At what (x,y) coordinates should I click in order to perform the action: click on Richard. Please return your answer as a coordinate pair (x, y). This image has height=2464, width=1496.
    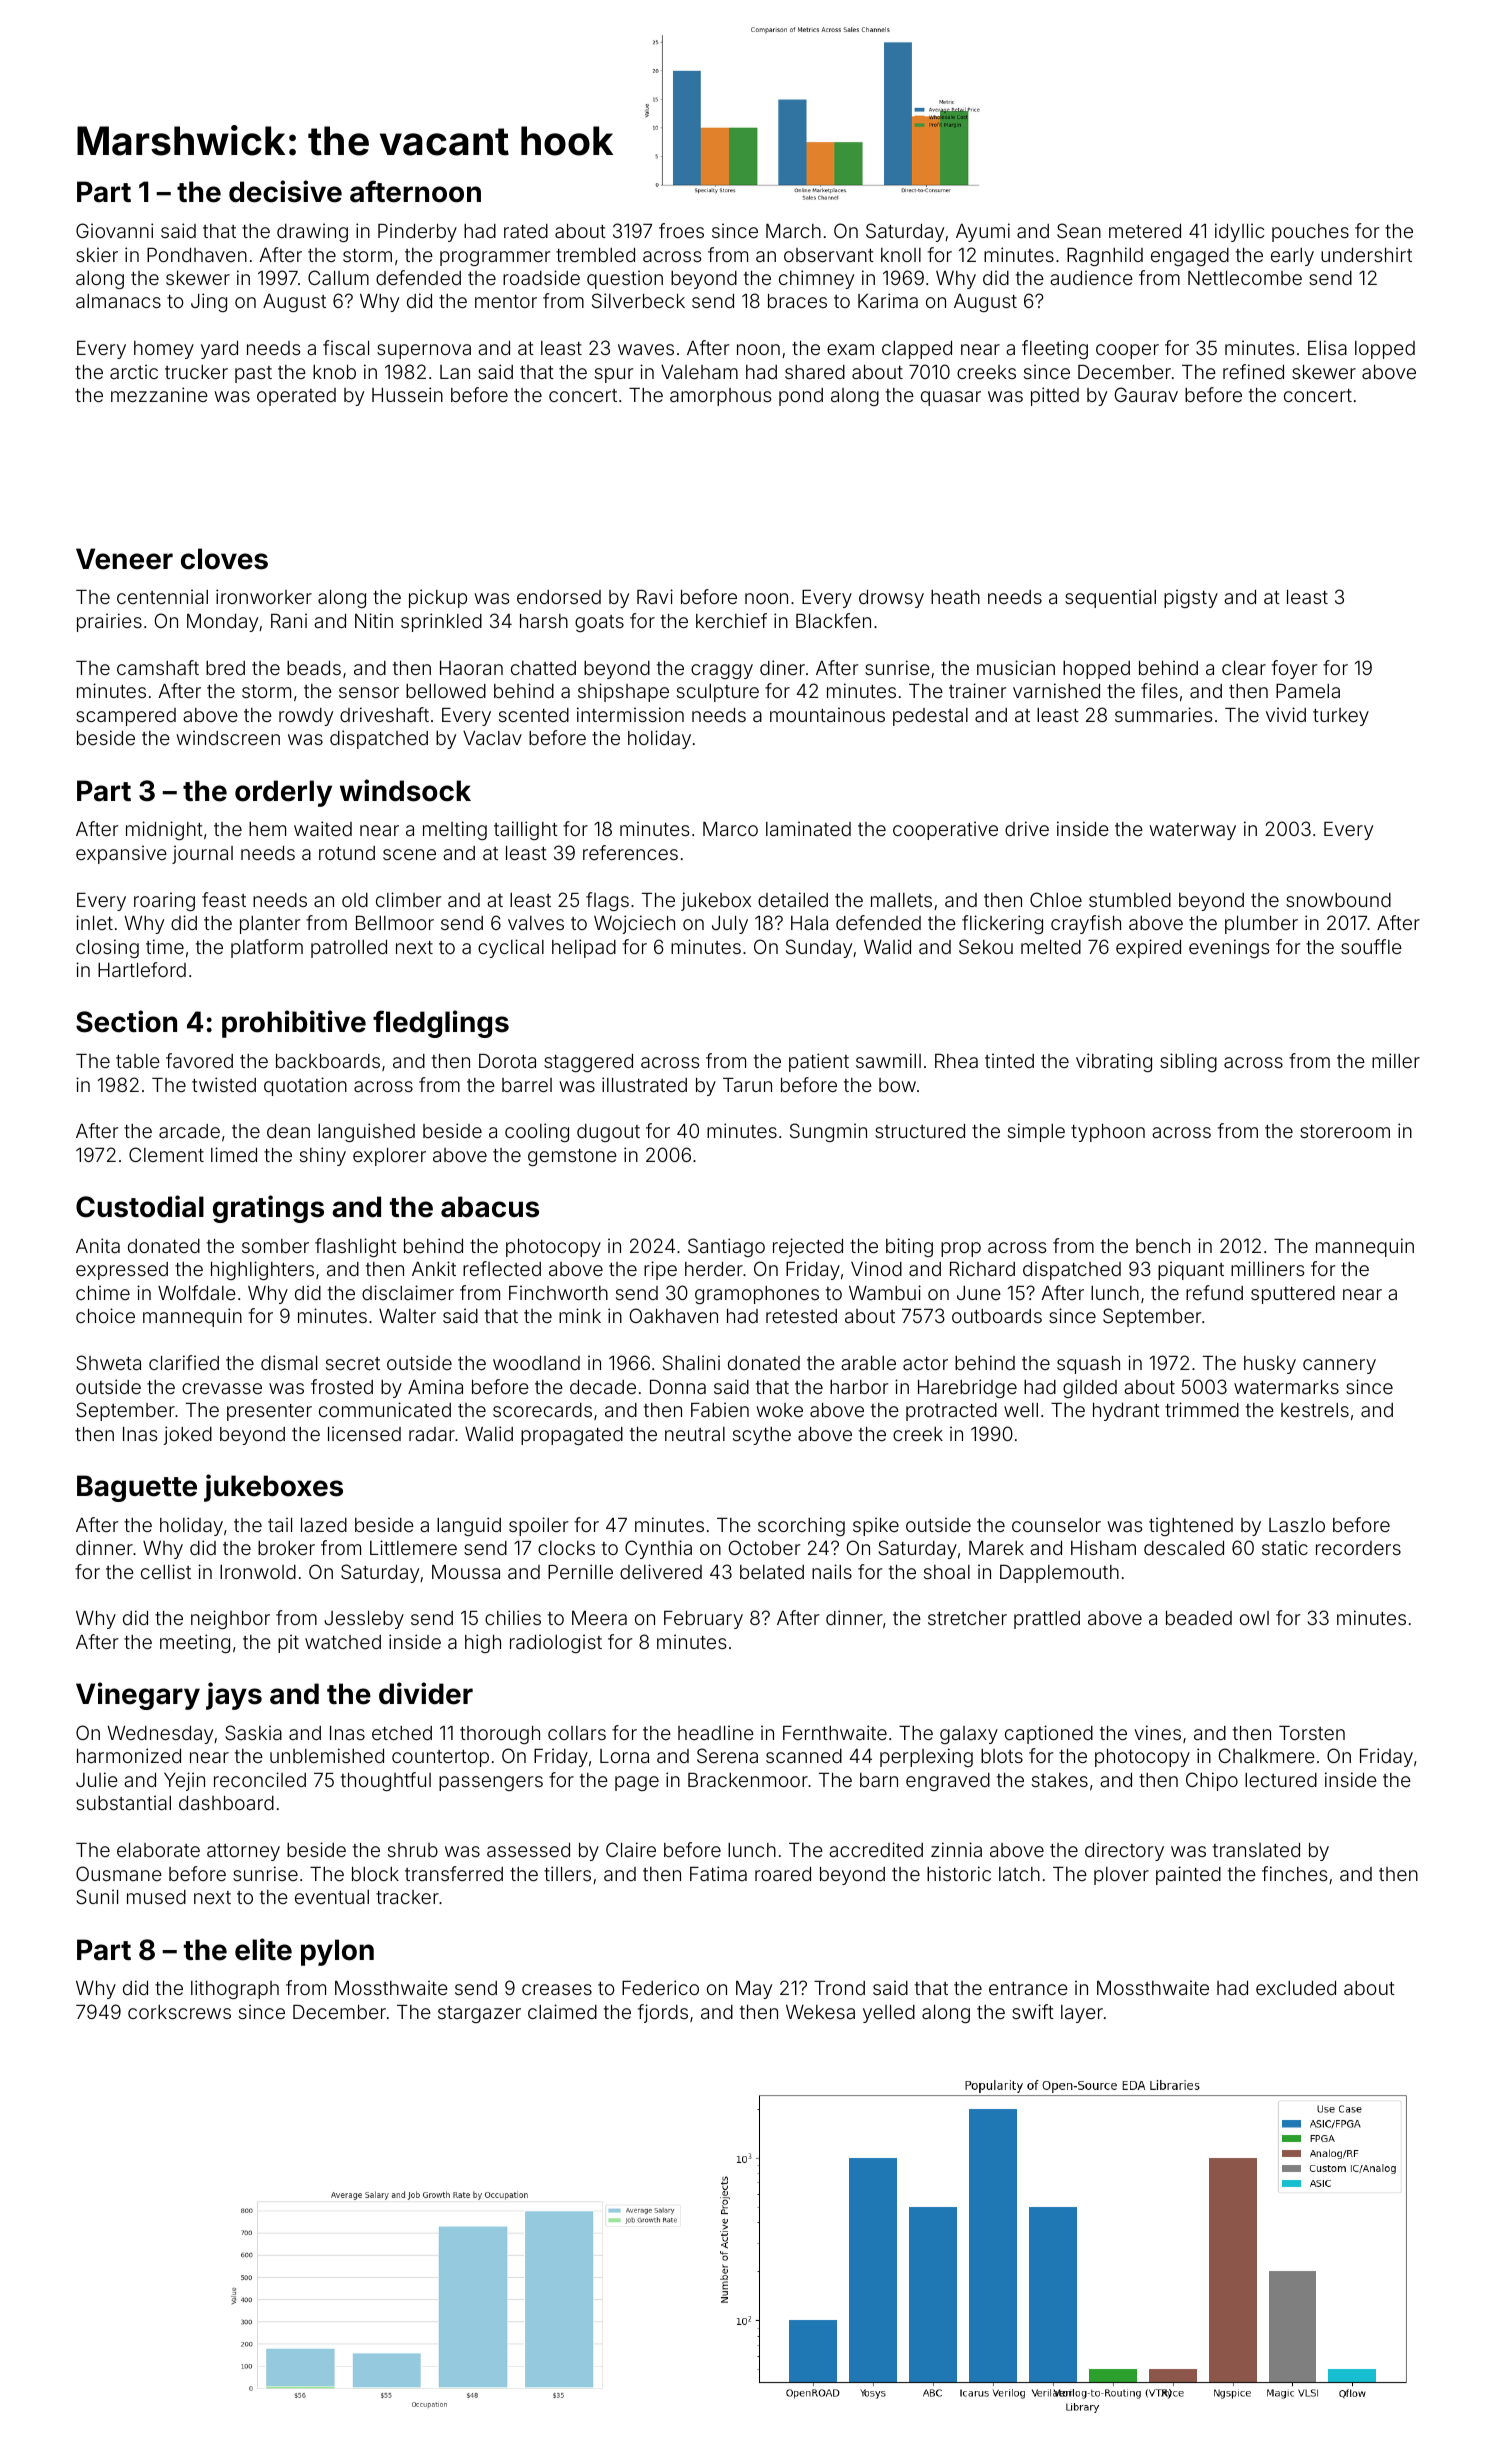
    Looking at the image, I should click on (982, 1268).
